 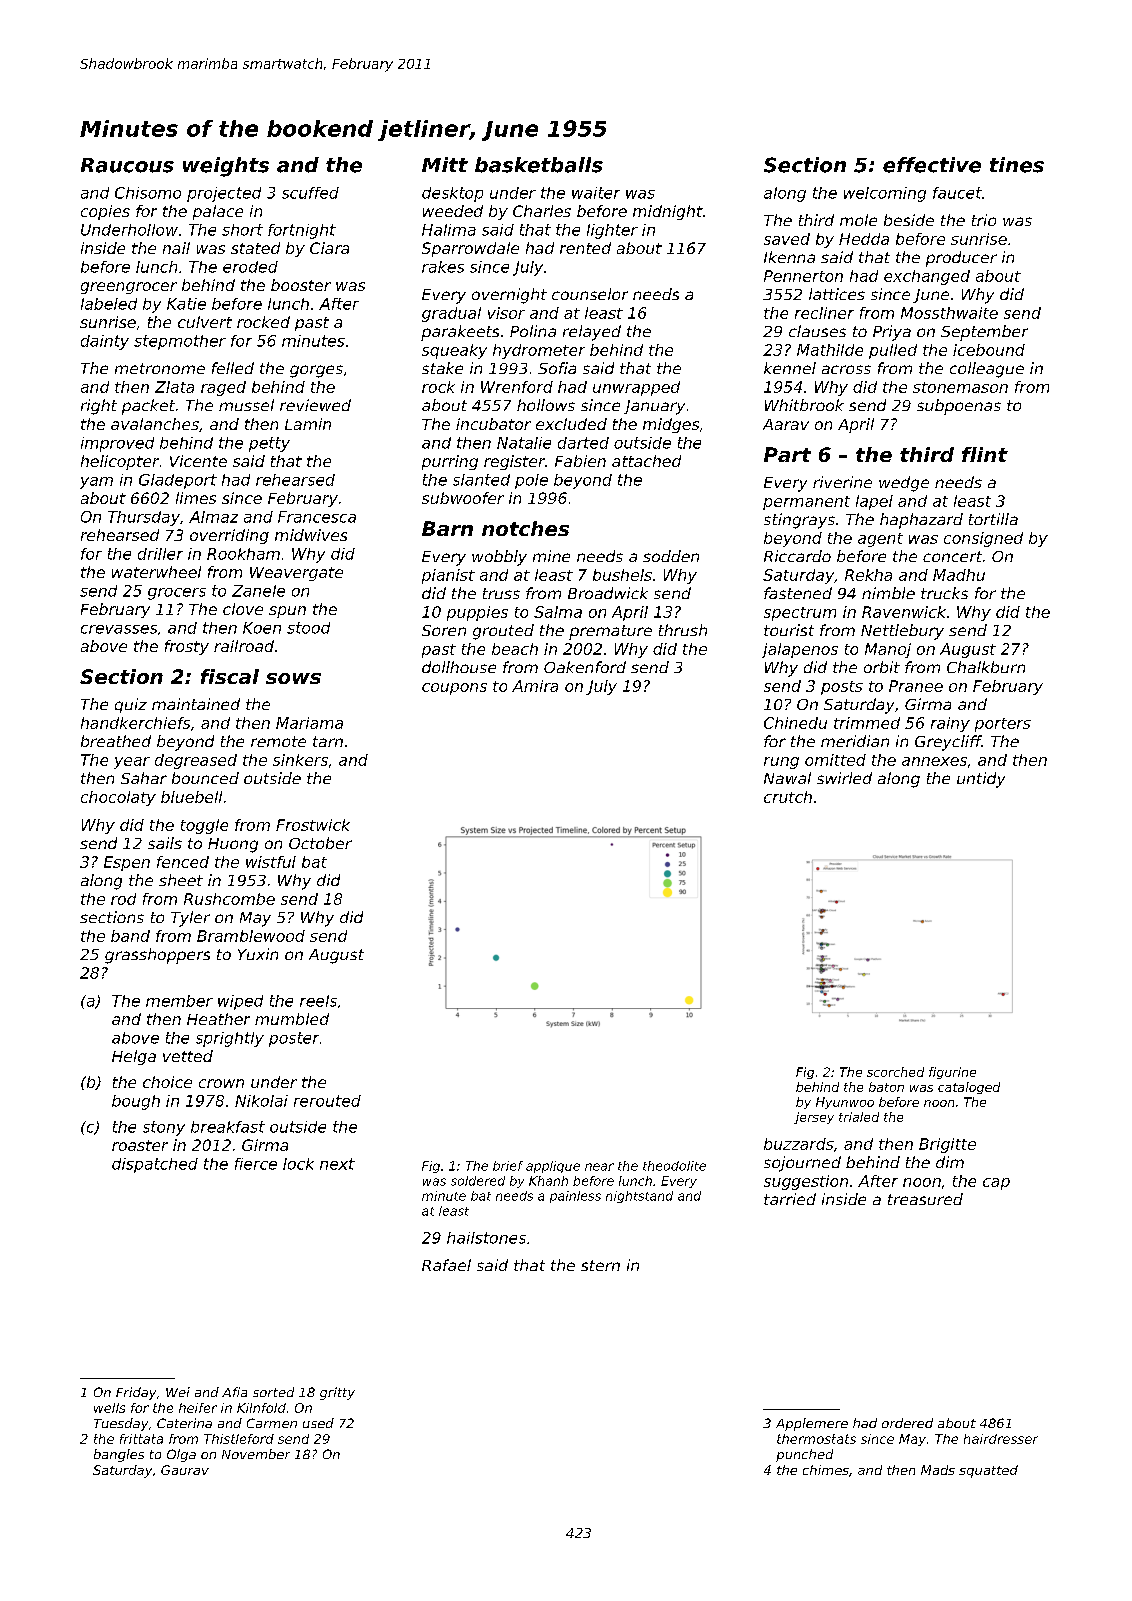 What do you see at coordinates (508, 1166) in the document?
I see `brief` at bounding box center [508, 1166].
